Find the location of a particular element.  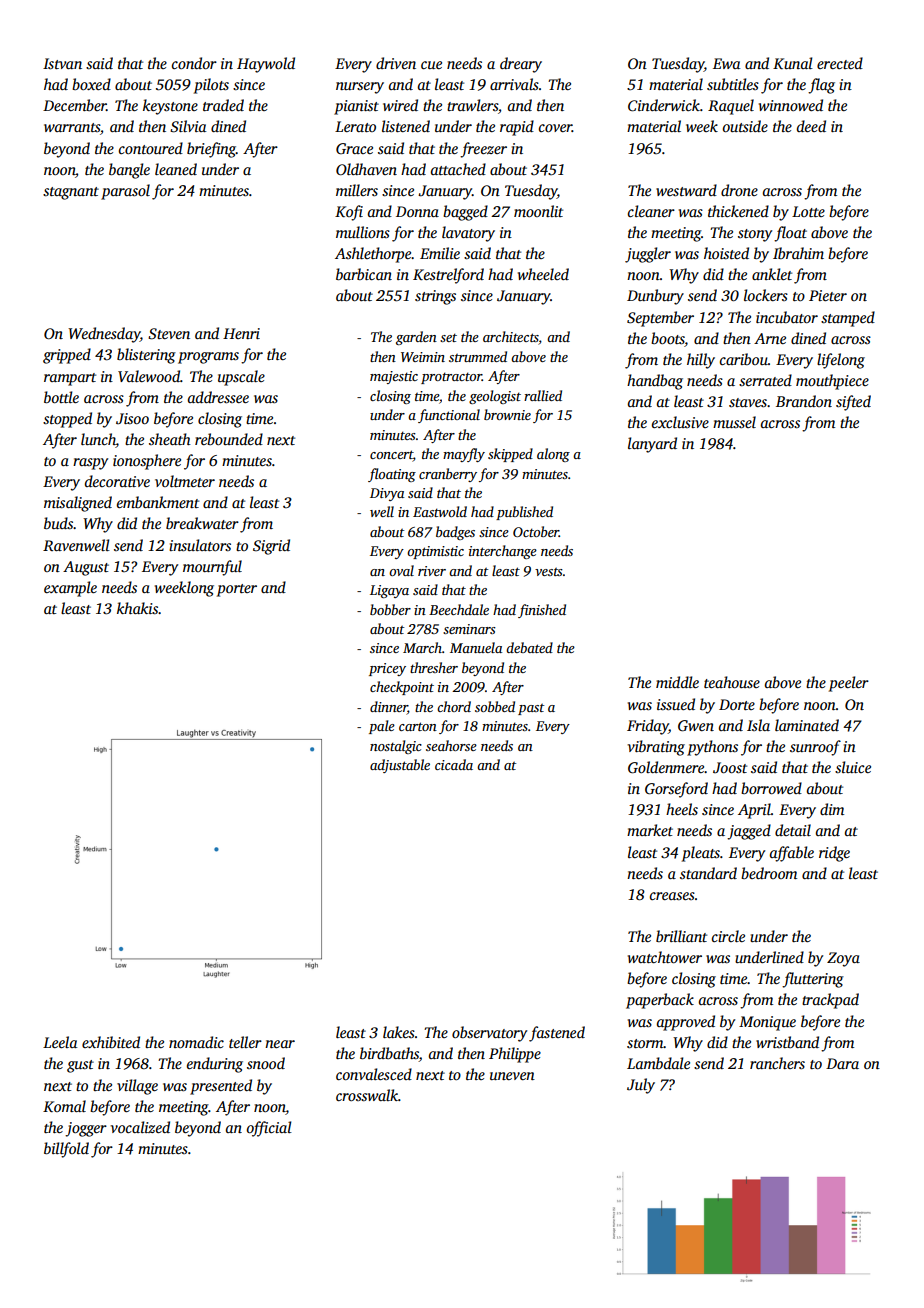

sifted is located at coordinates (853, 403).
